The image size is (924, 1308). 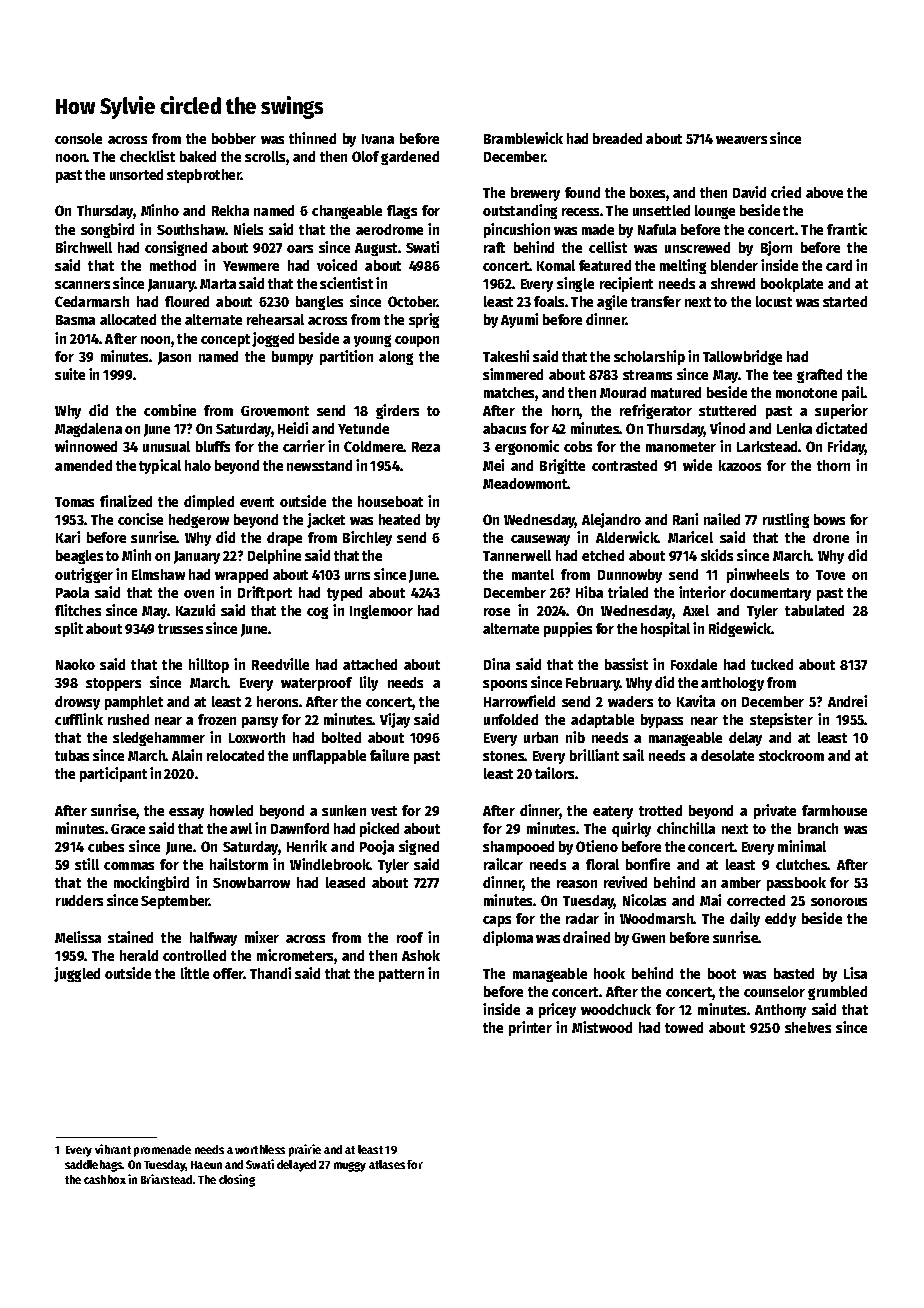 I want to click on documentary, so click(x=770, y=594).
